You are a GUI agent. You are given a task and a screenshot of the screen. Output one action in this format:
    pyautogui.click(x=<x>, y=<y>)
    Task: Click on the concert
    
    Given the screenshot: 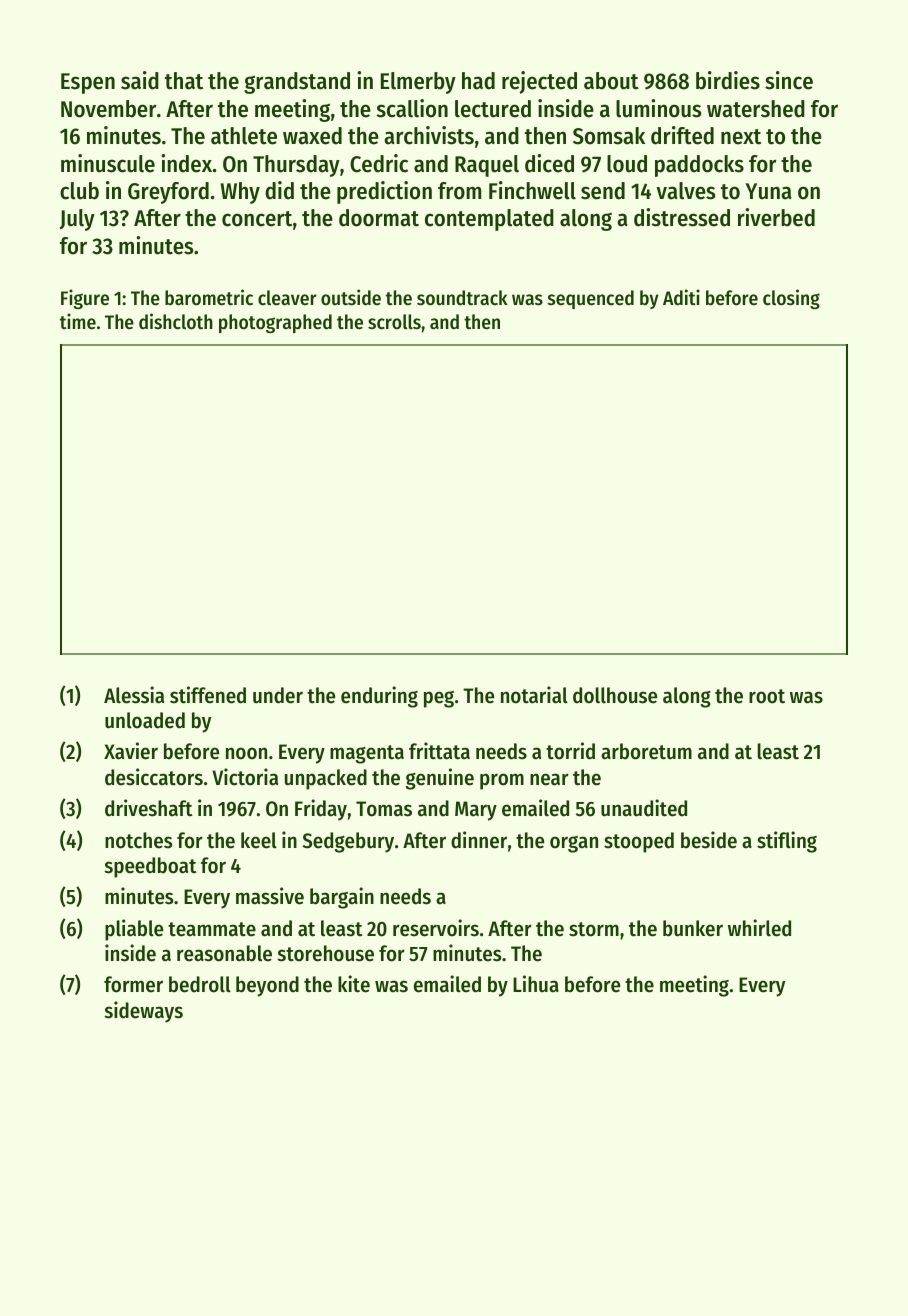 What is the action you would take?
    pyautogui.click(x=257, y=219)
